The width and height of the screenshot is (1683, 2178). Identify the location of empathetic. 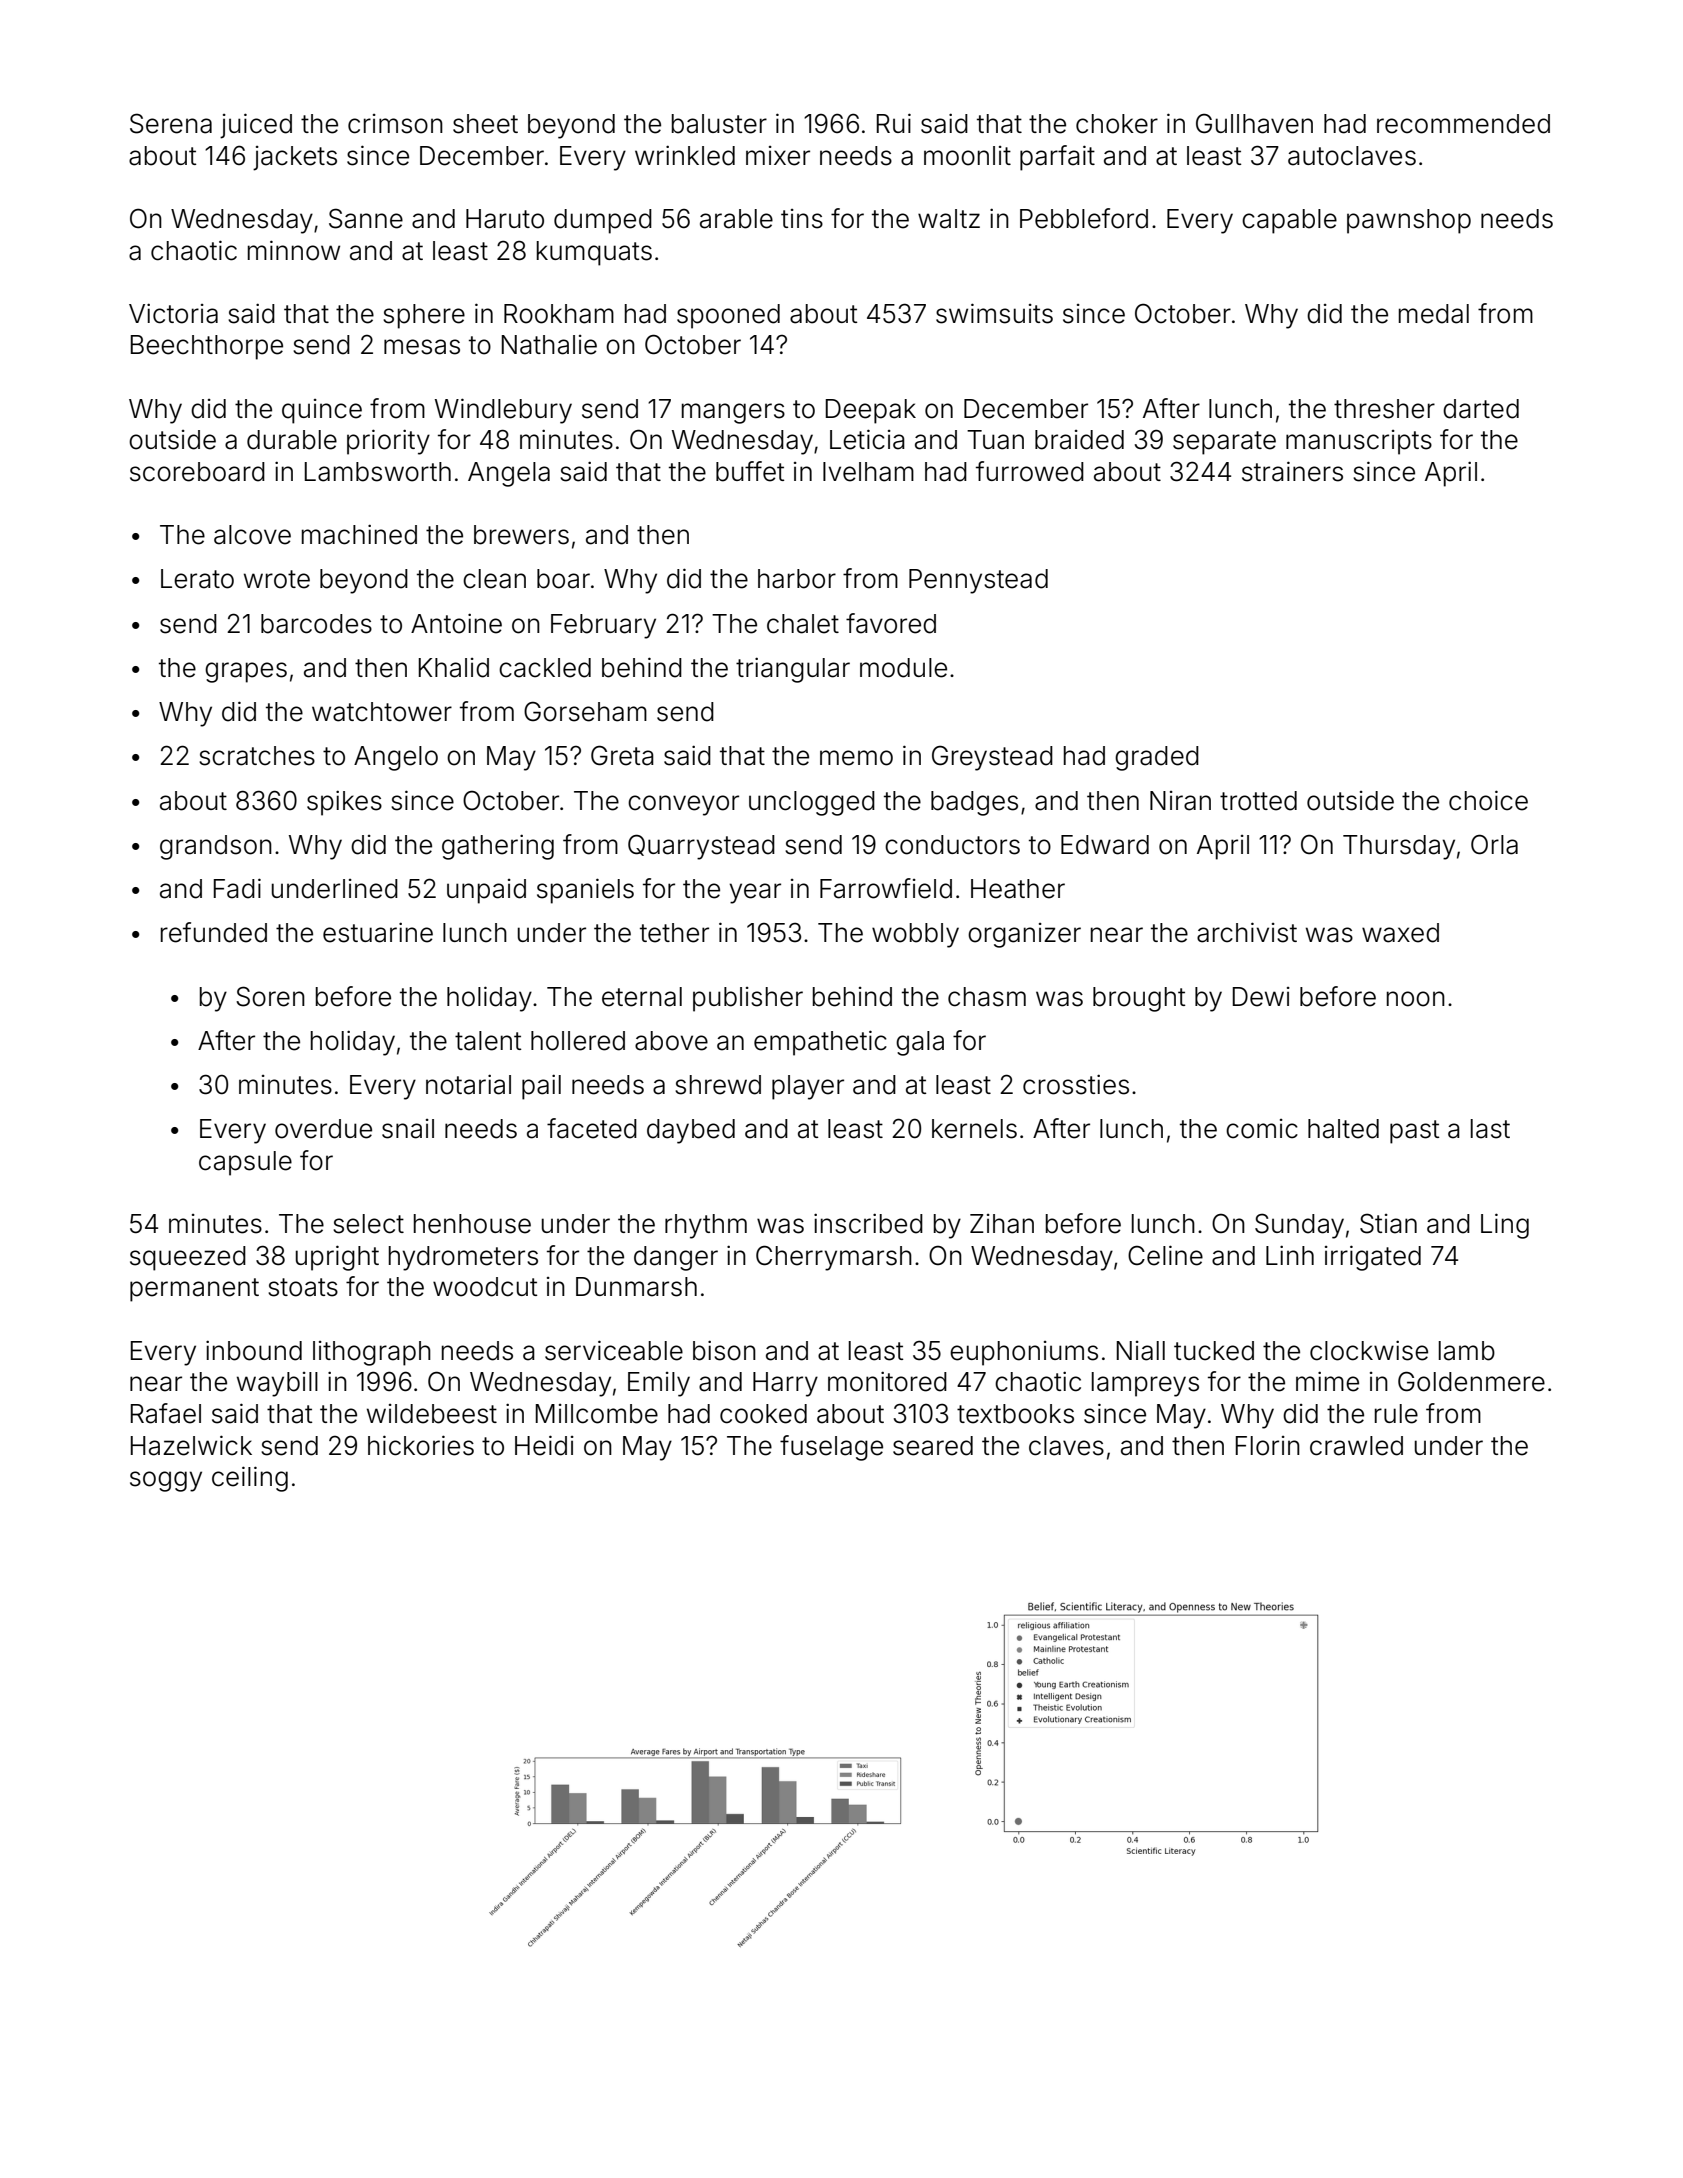
(820, 1043).
